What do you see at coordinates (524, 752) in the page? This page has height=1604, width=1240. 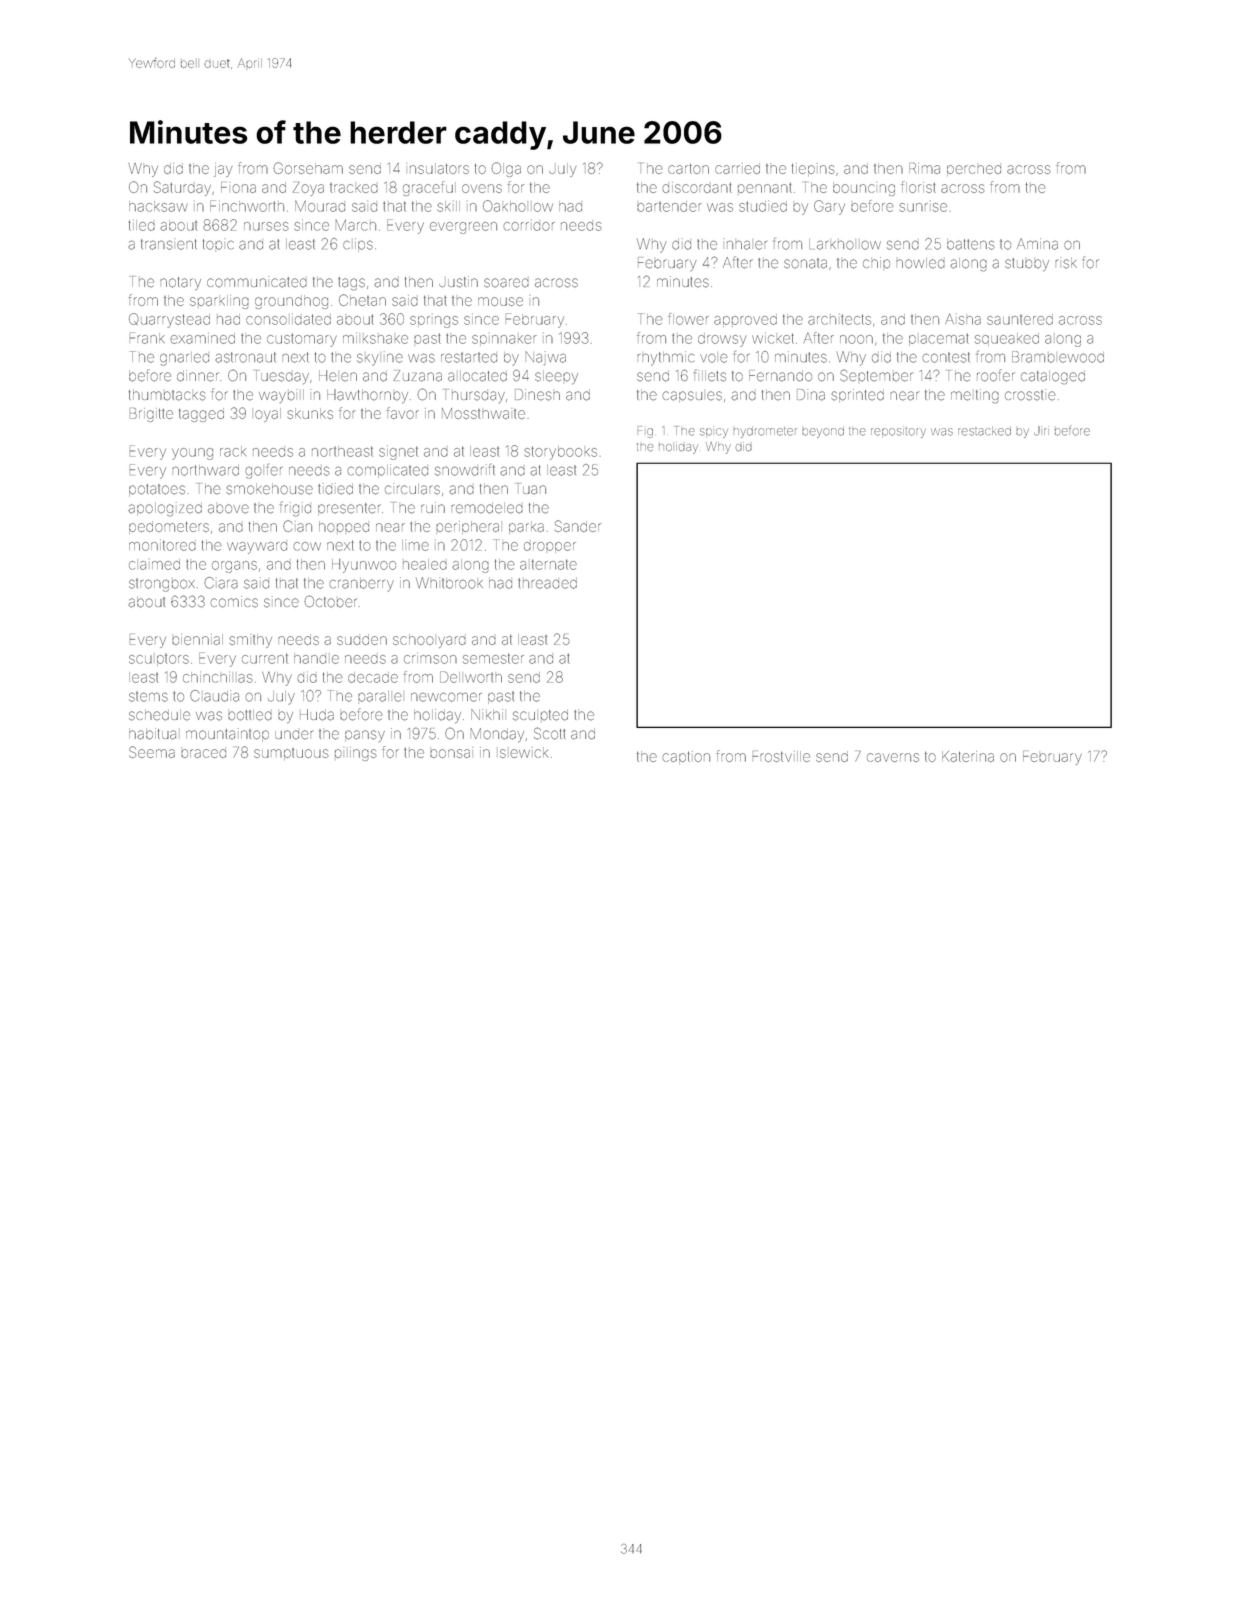 I see `Islewick` at bounding box center [524, 752].
